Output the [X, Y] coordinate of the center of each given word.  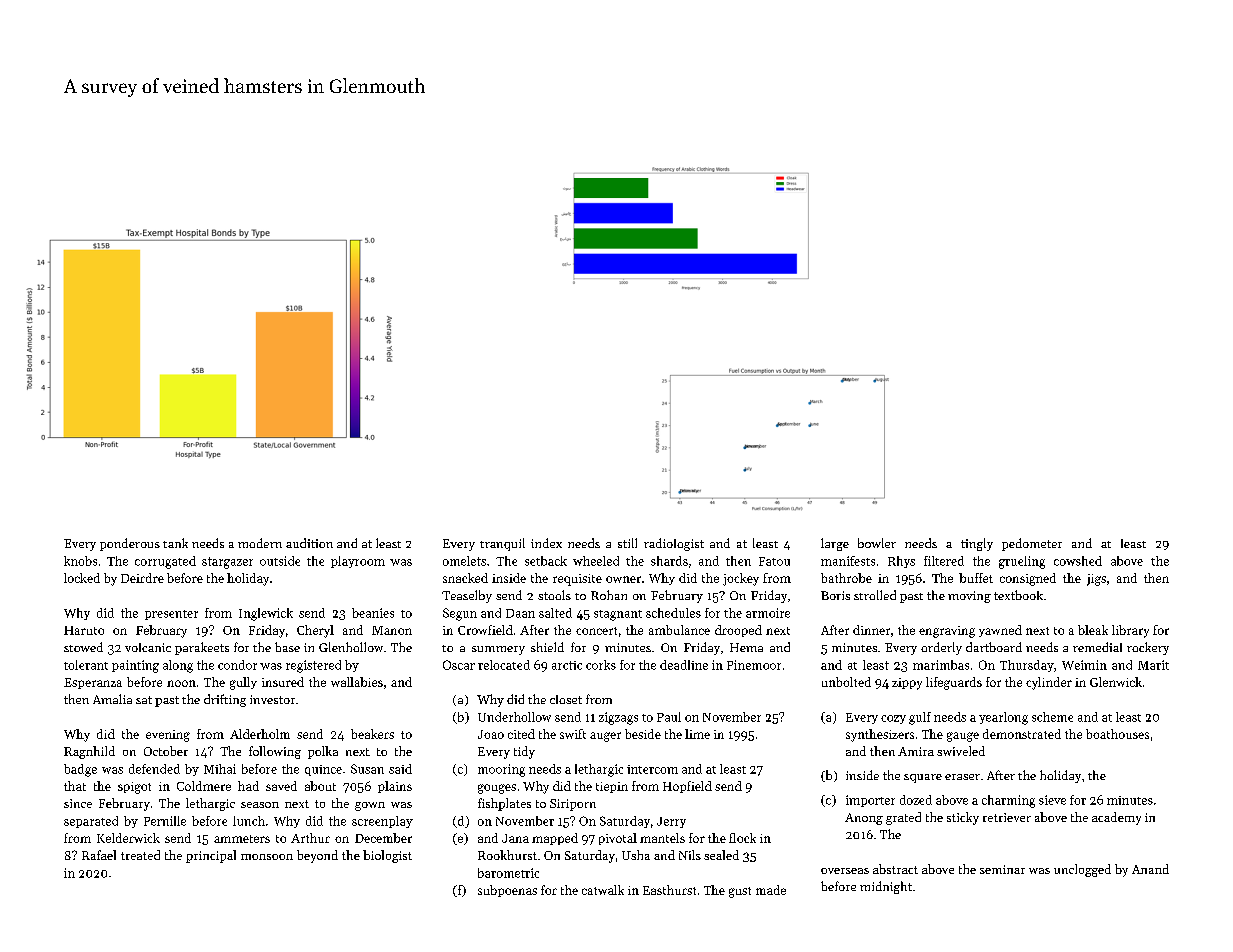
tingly [977, 544]
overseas [845, 871]
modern [260, 543]
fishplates [504, 804]
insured [283, 682]
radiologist [674, 544]
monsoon [267, 857]
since [78, 803]
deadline [684, 665]
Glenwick [1116, 682]
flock [742, 838]
